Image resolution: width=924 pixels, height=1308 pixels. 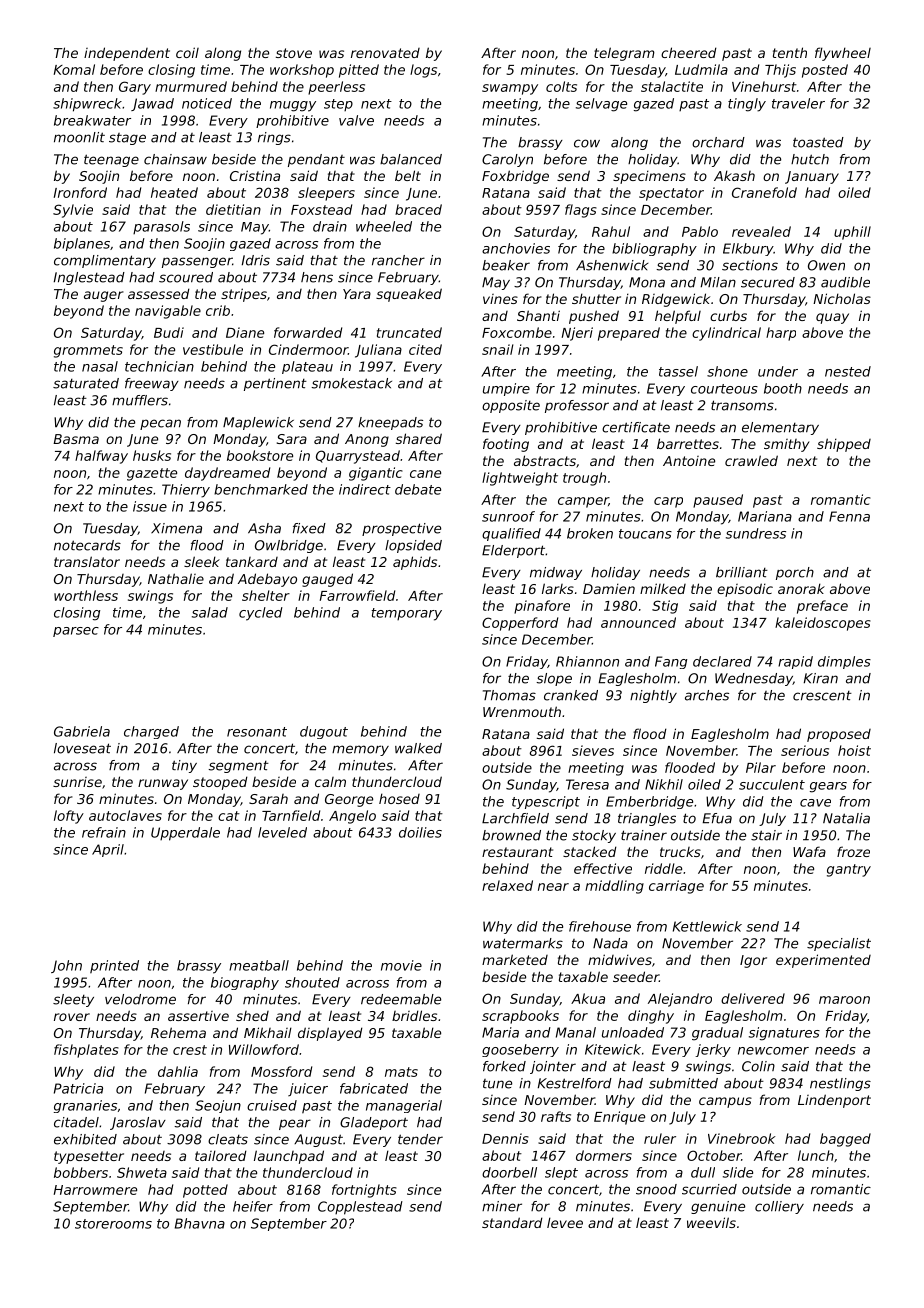 What do you see at coordinates (200, 1223) in the image?
I see `Bhavna` at bounding box center [200, 1223].
